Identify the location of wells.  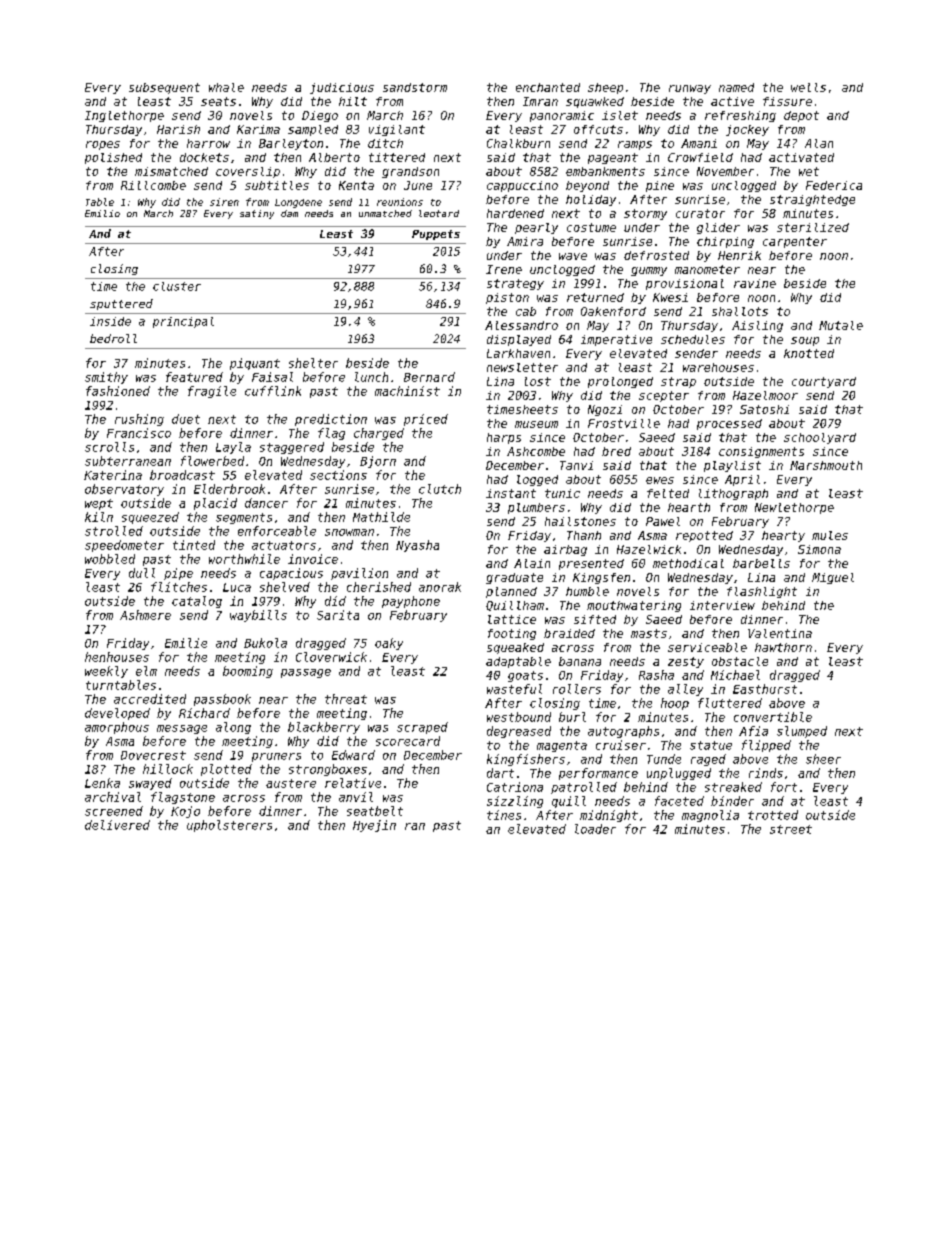
(808, 87).
